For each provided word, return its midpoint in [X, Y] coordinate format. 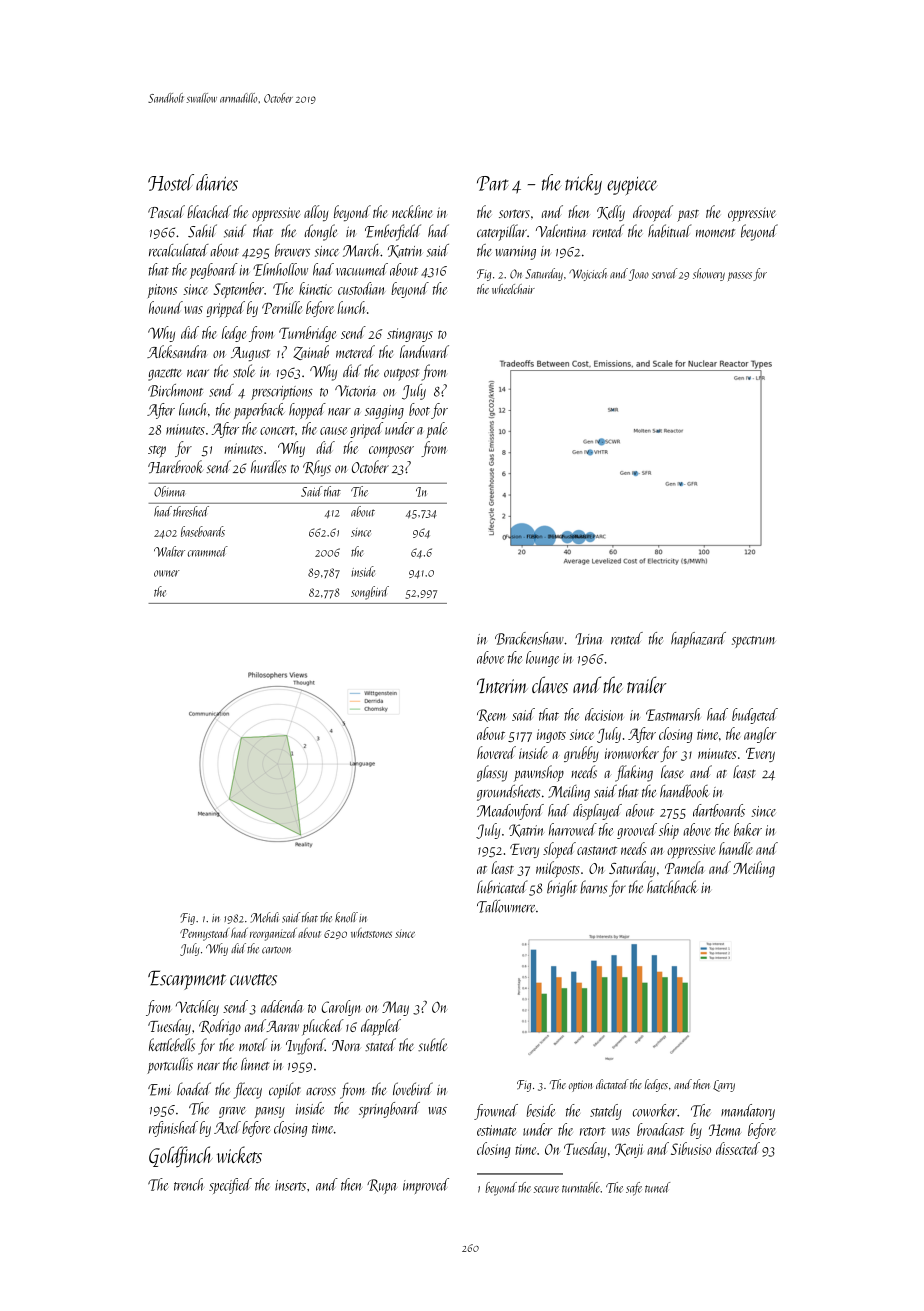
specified [230, 1186]
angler [760, 735]
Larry [724, 1086]
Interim [502, 685]
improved [426, 1186]
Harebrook [175, 467]
